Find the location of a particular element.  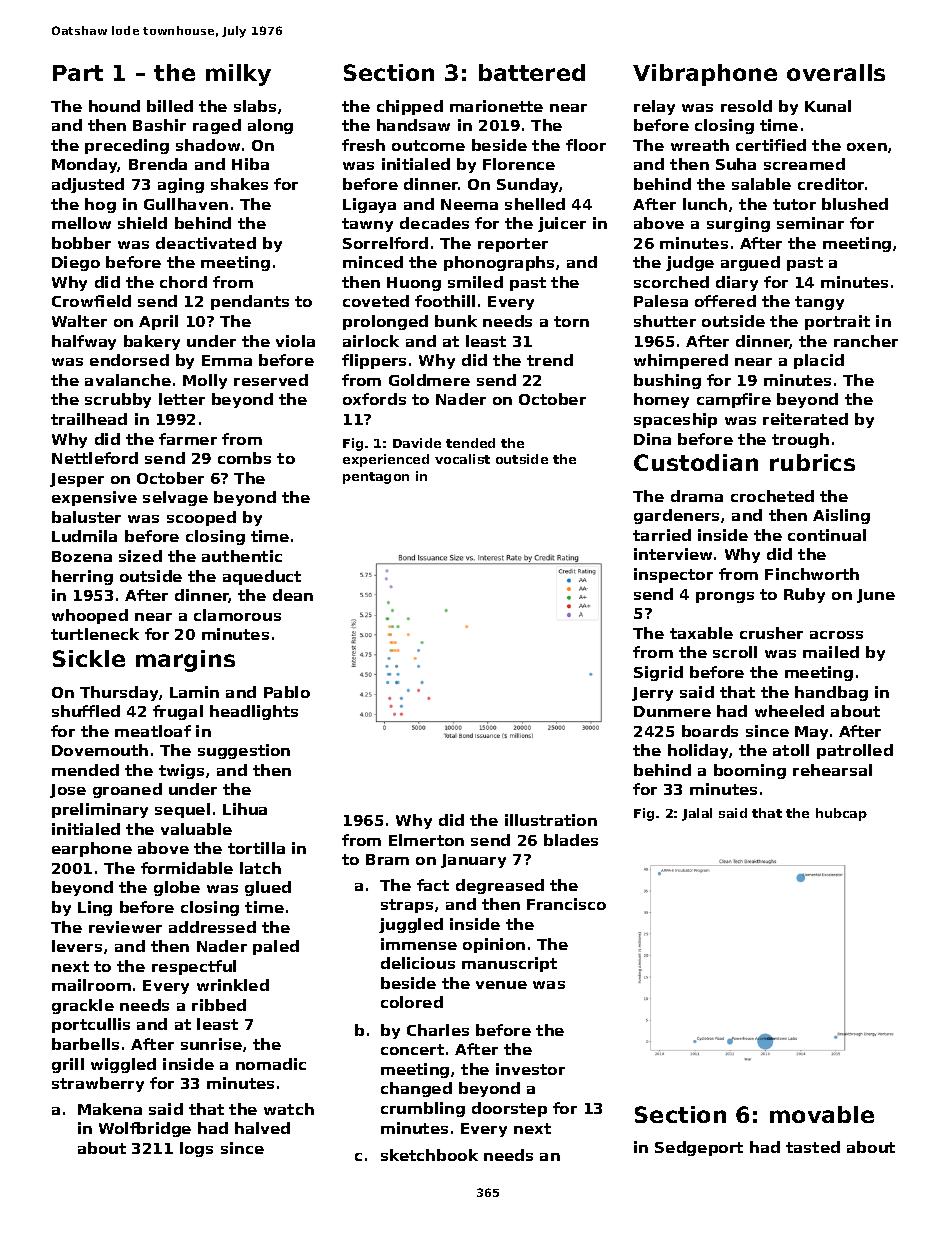

Florence is located at coordinates (519, 164).
